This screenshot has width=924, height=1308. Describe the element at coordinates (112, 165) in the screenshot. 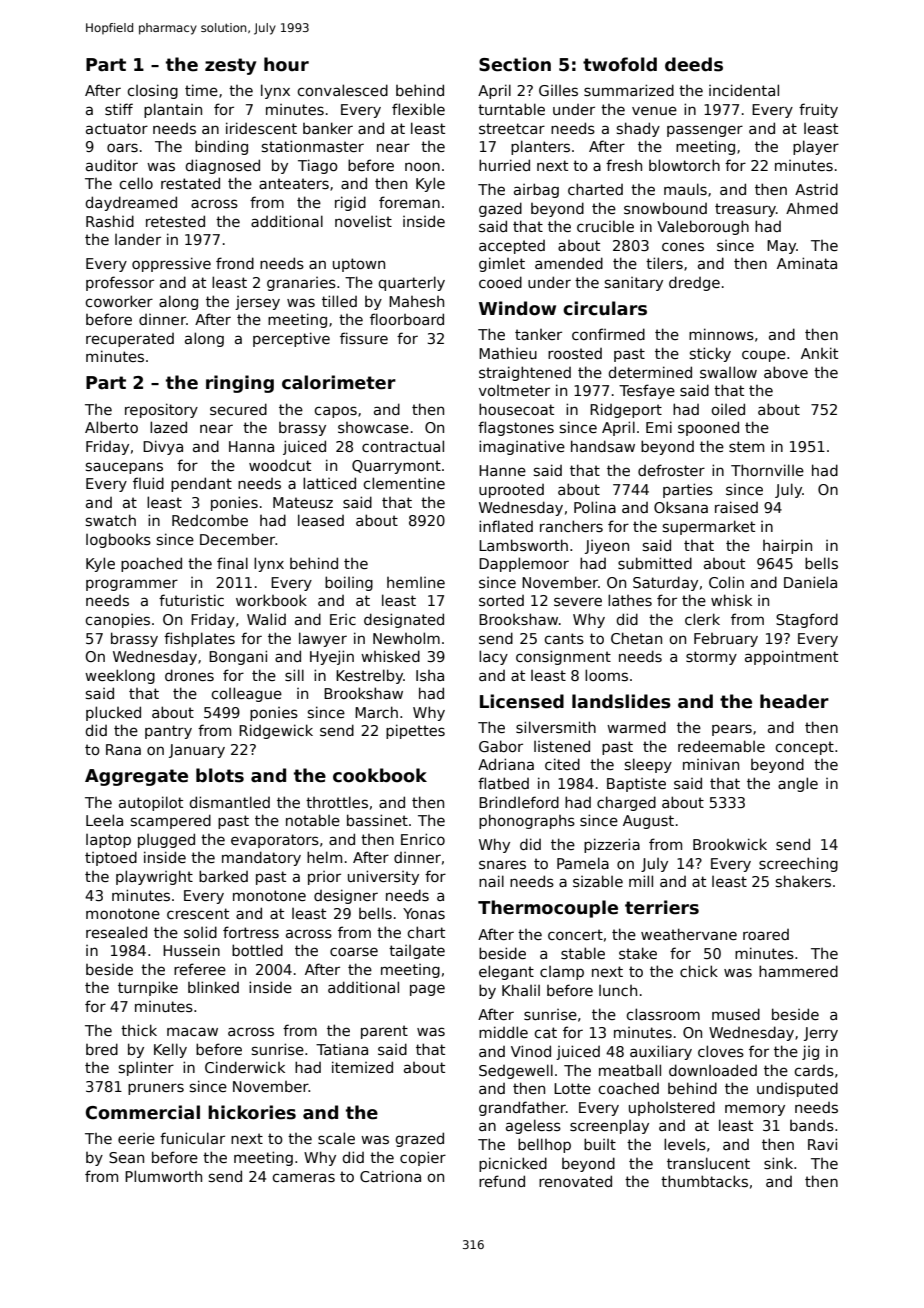

I see `auditor` at that location.
